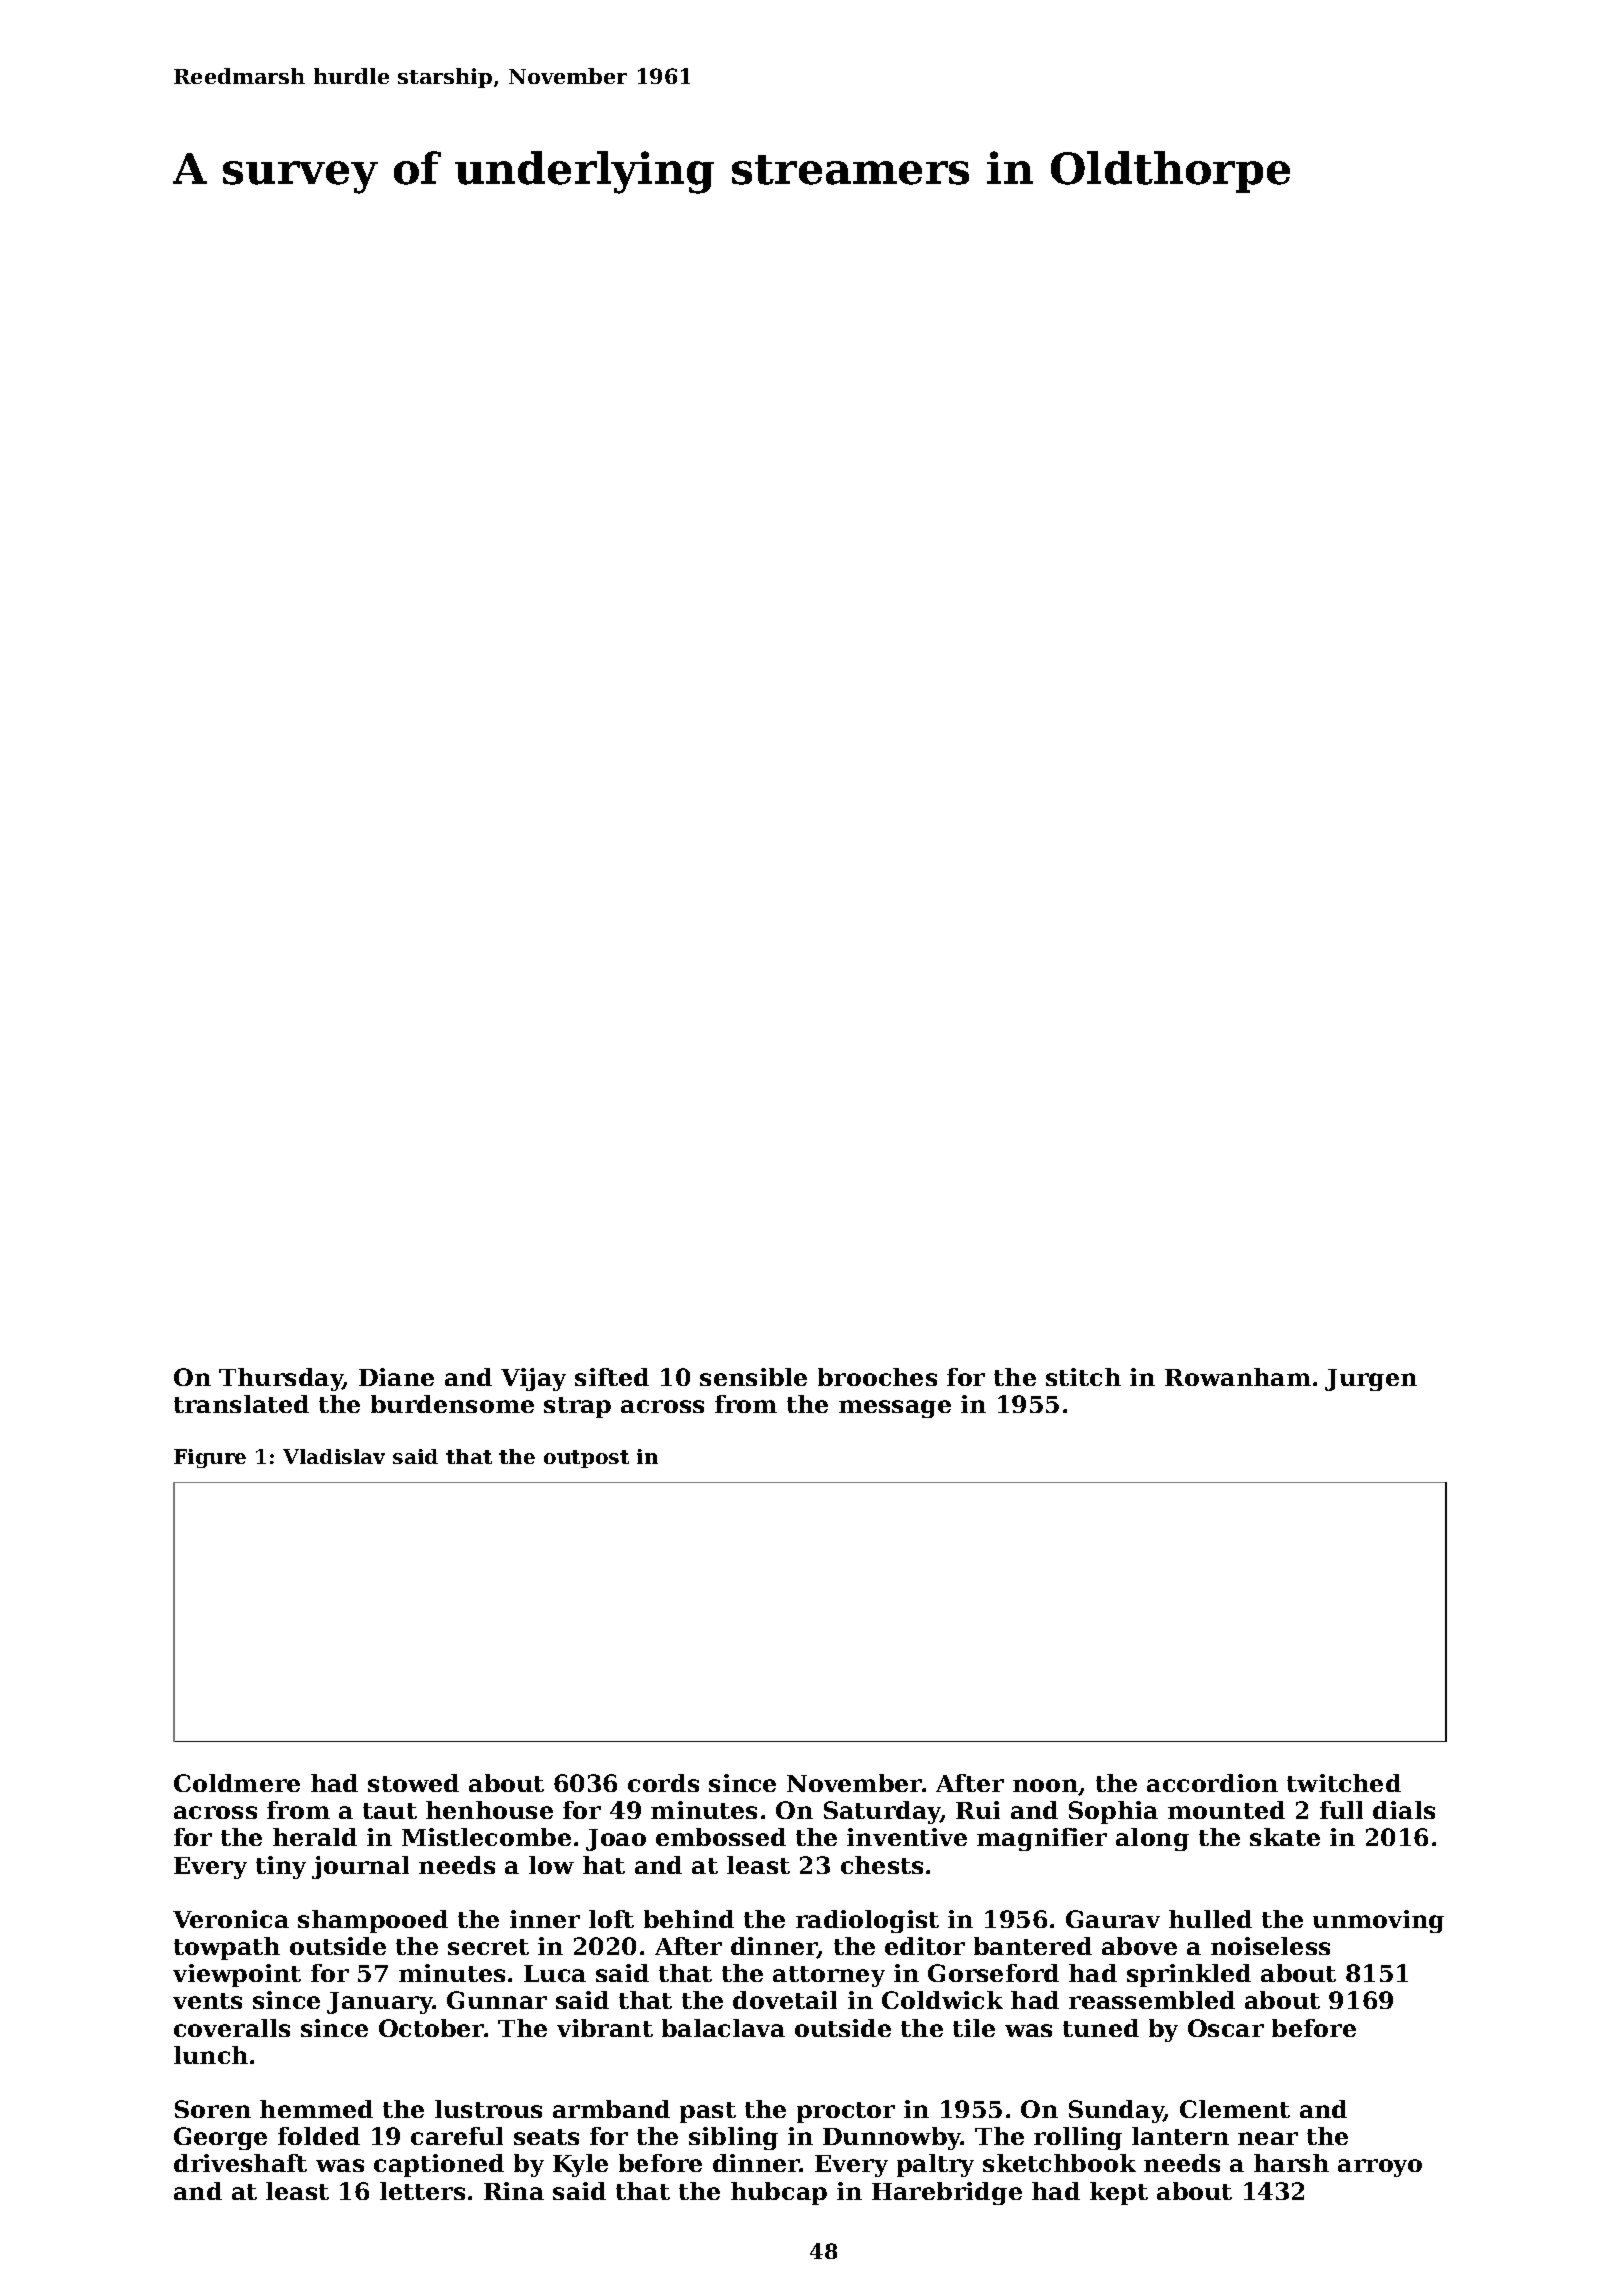  What do you see at coordinates (319, 2136) in the page?
I see `folded` at bounding box center [319, 2136].
